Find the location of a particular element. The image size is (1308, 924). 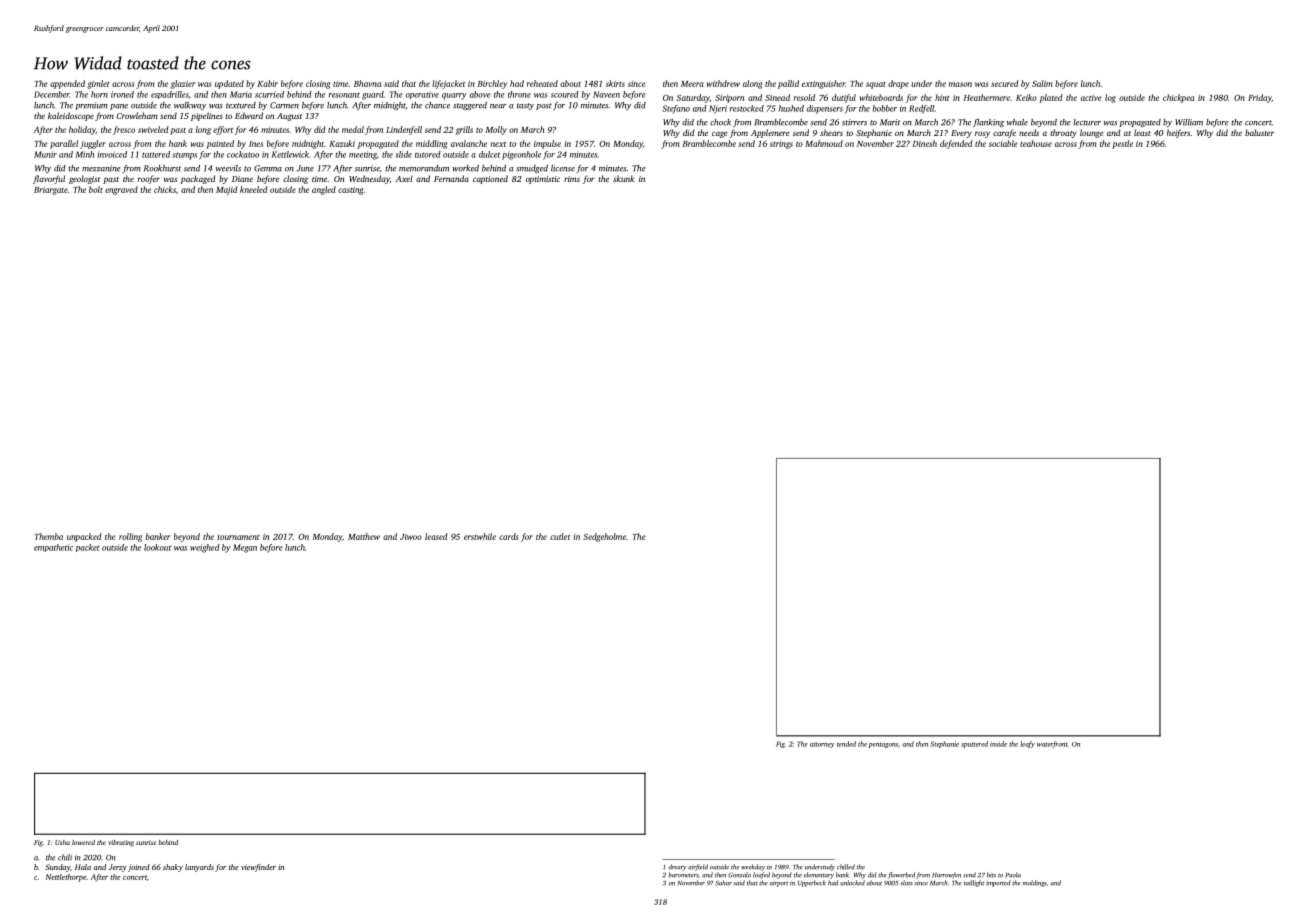

Salim is located at coordinates (1042, 83).
